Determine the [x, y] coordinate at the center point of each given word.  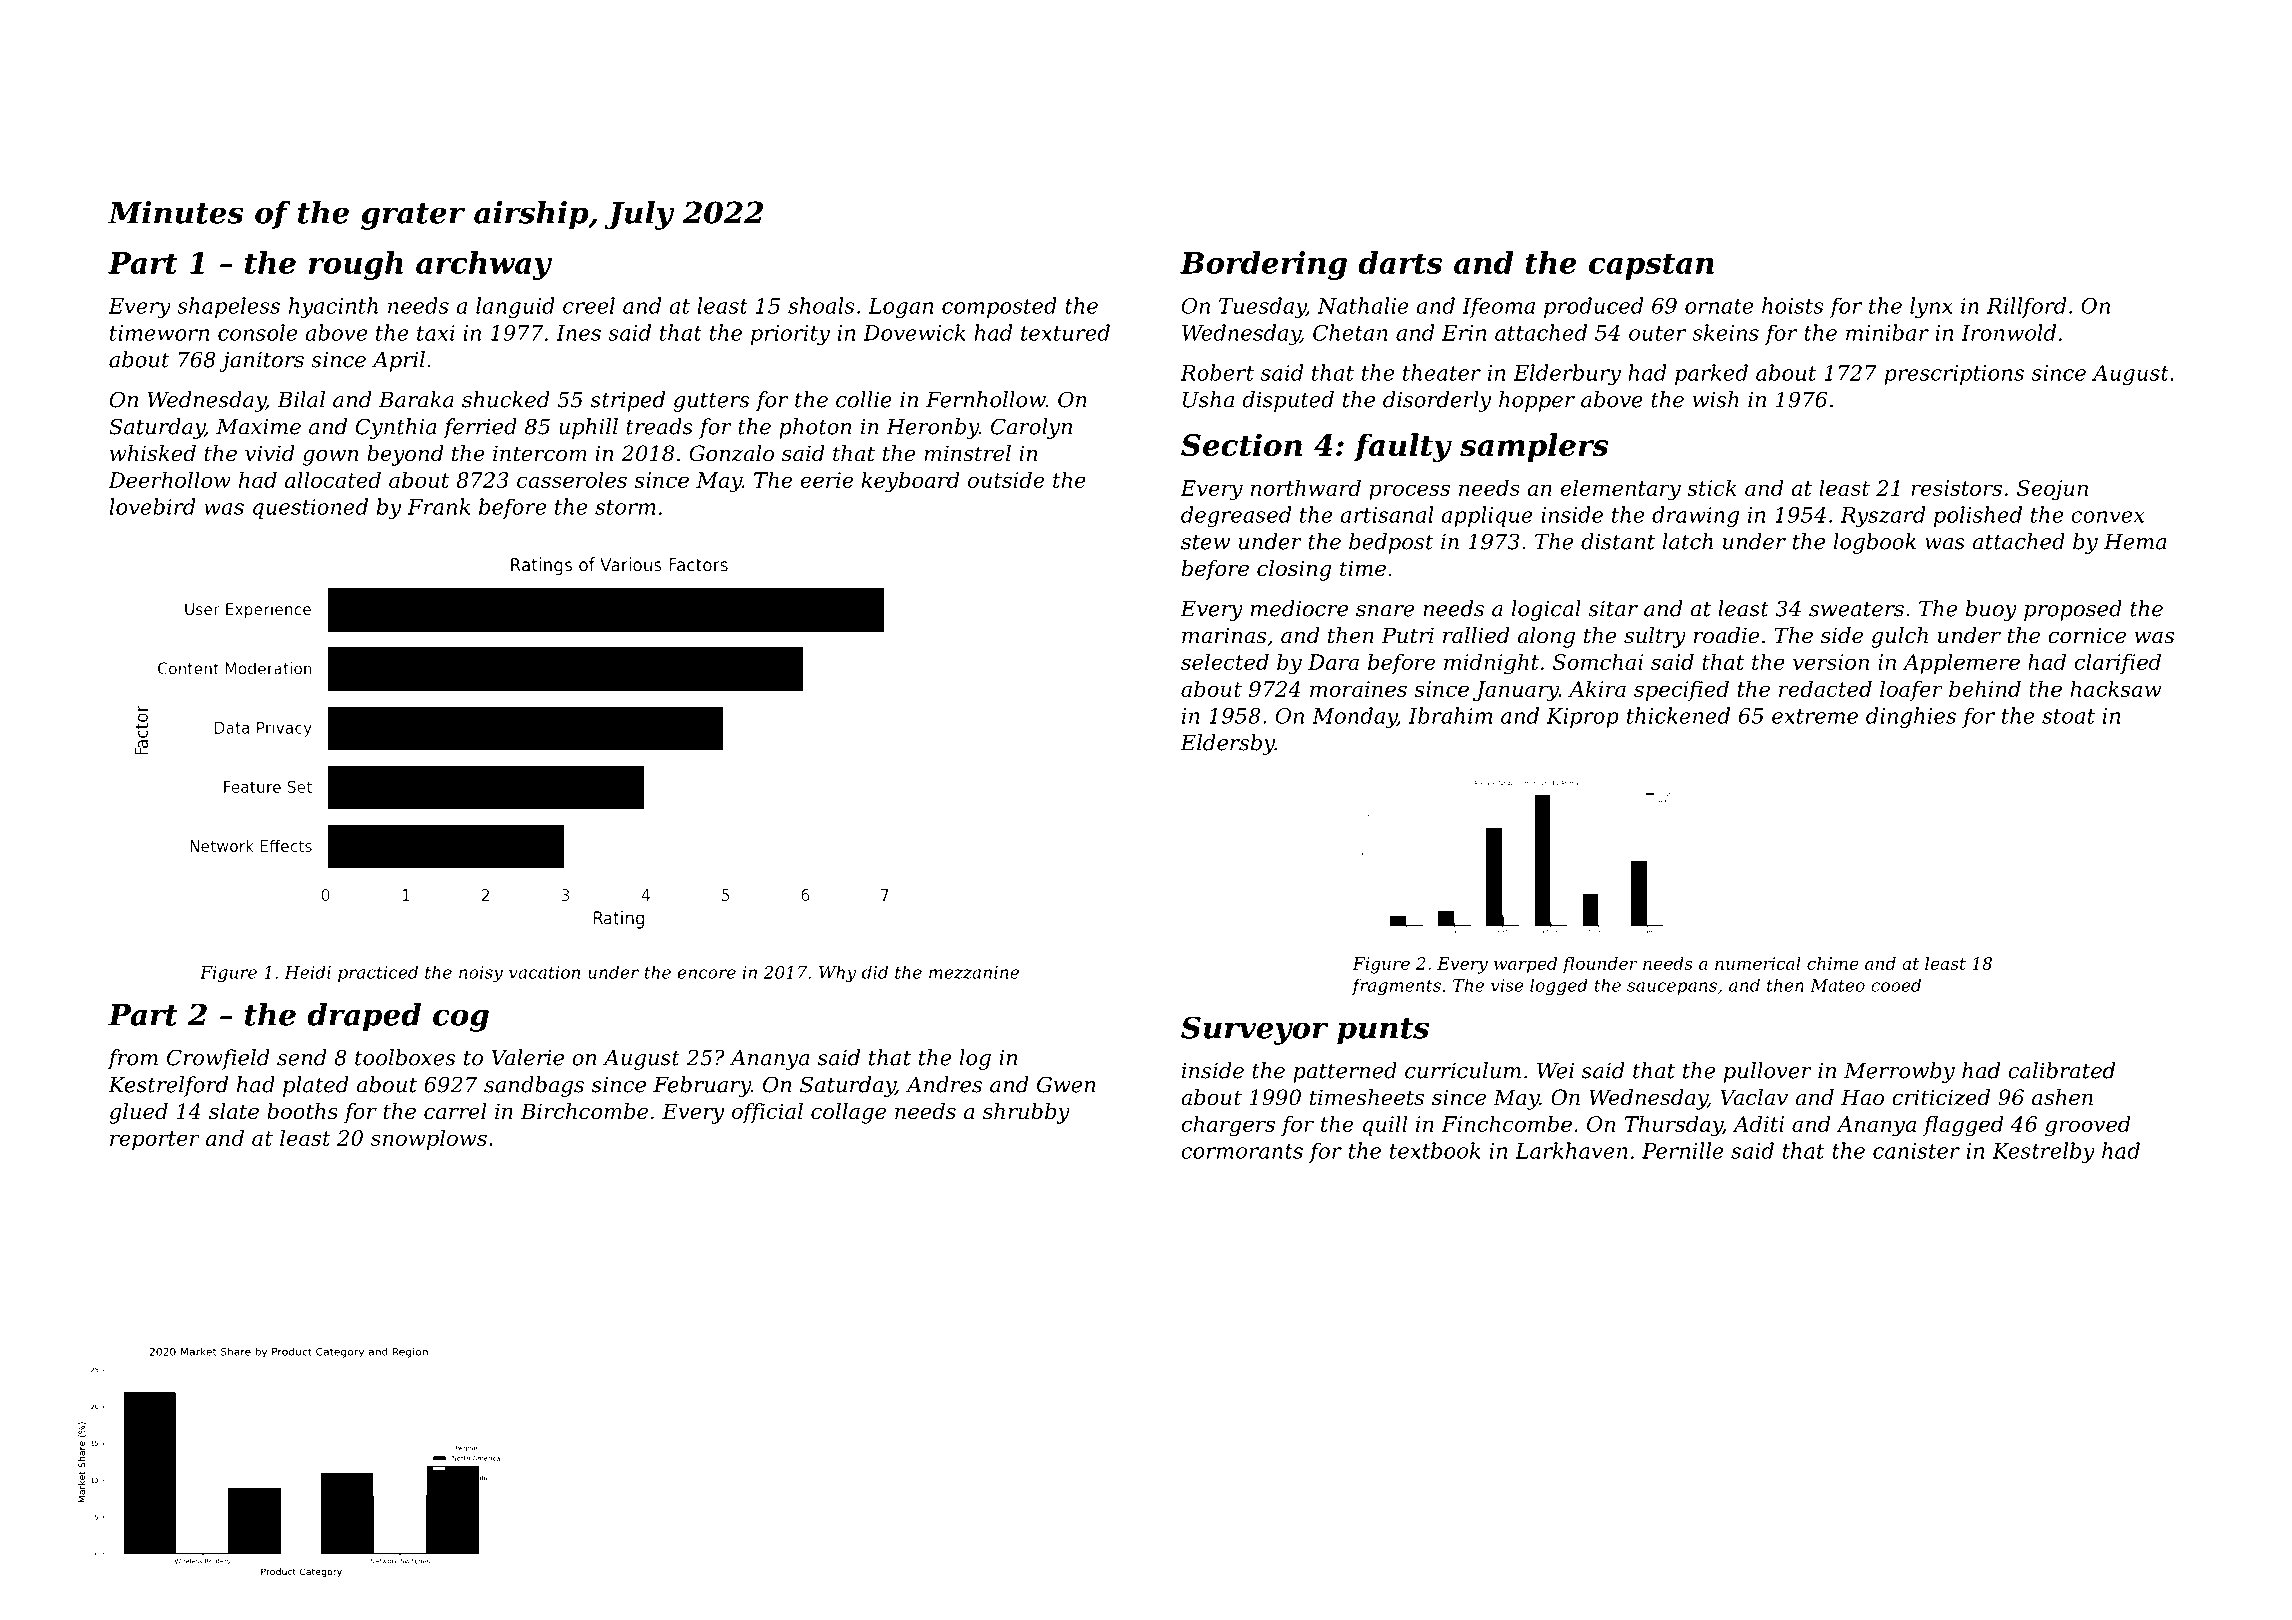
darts [1400, 262]
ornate [1719, 306]
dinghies [1911, 717]
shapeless [228, 307]
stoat [2068, 716]
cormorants [1242, 1151]
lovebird [152, 506]
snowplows [429, 1139]
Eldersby [1227, 744]
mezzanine [974, 972]
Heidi [308, 972]
